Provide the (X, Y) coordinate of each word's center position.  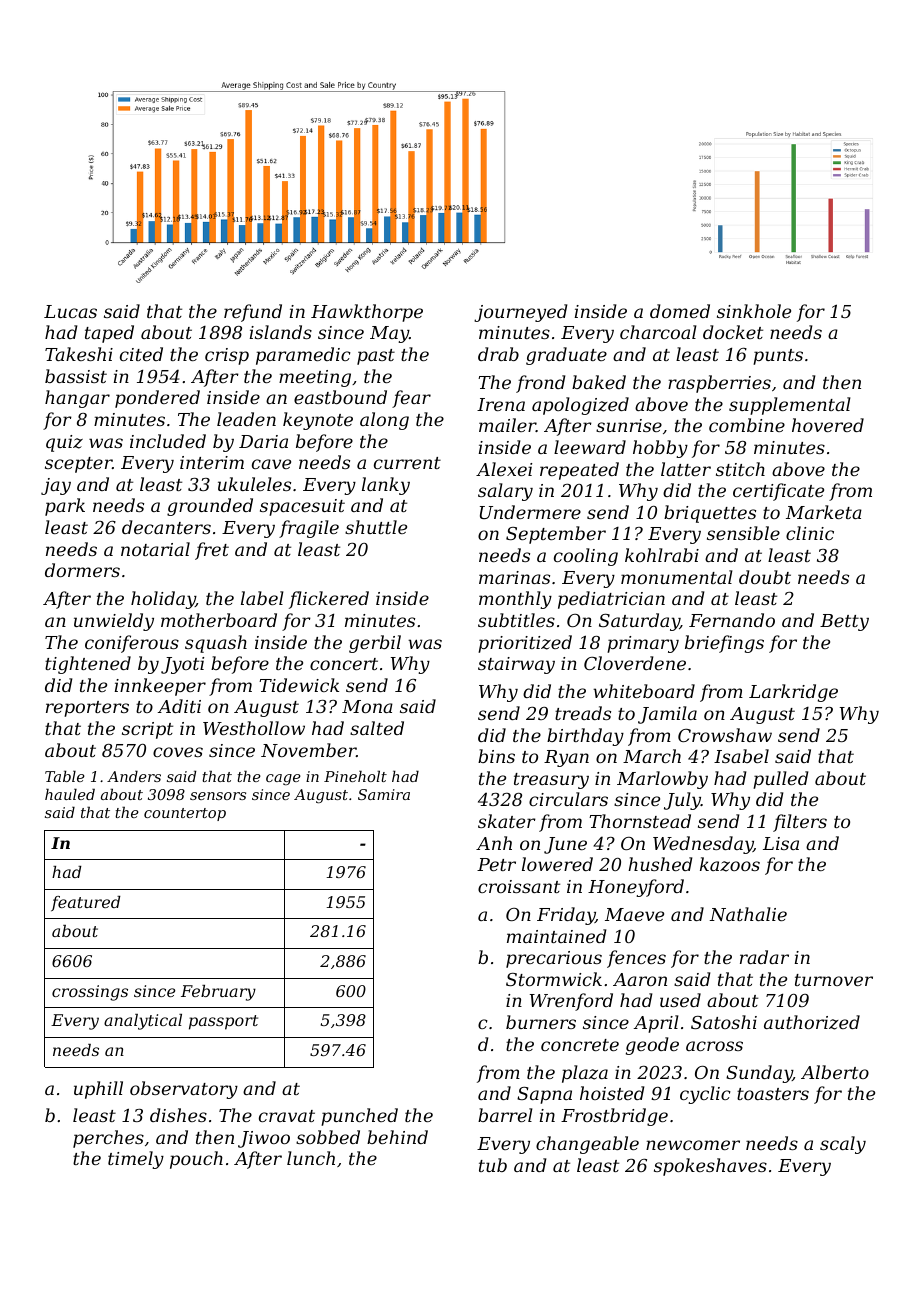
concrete (580, 1045)
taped (109, 334)
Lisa (781, 843)
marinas (514, 577)
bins (496, 756)
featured (86, 903)
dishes (178, 1115)
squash (216, 644)
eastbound (340, 397)
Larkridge (793, 693)
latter (686, 469)
